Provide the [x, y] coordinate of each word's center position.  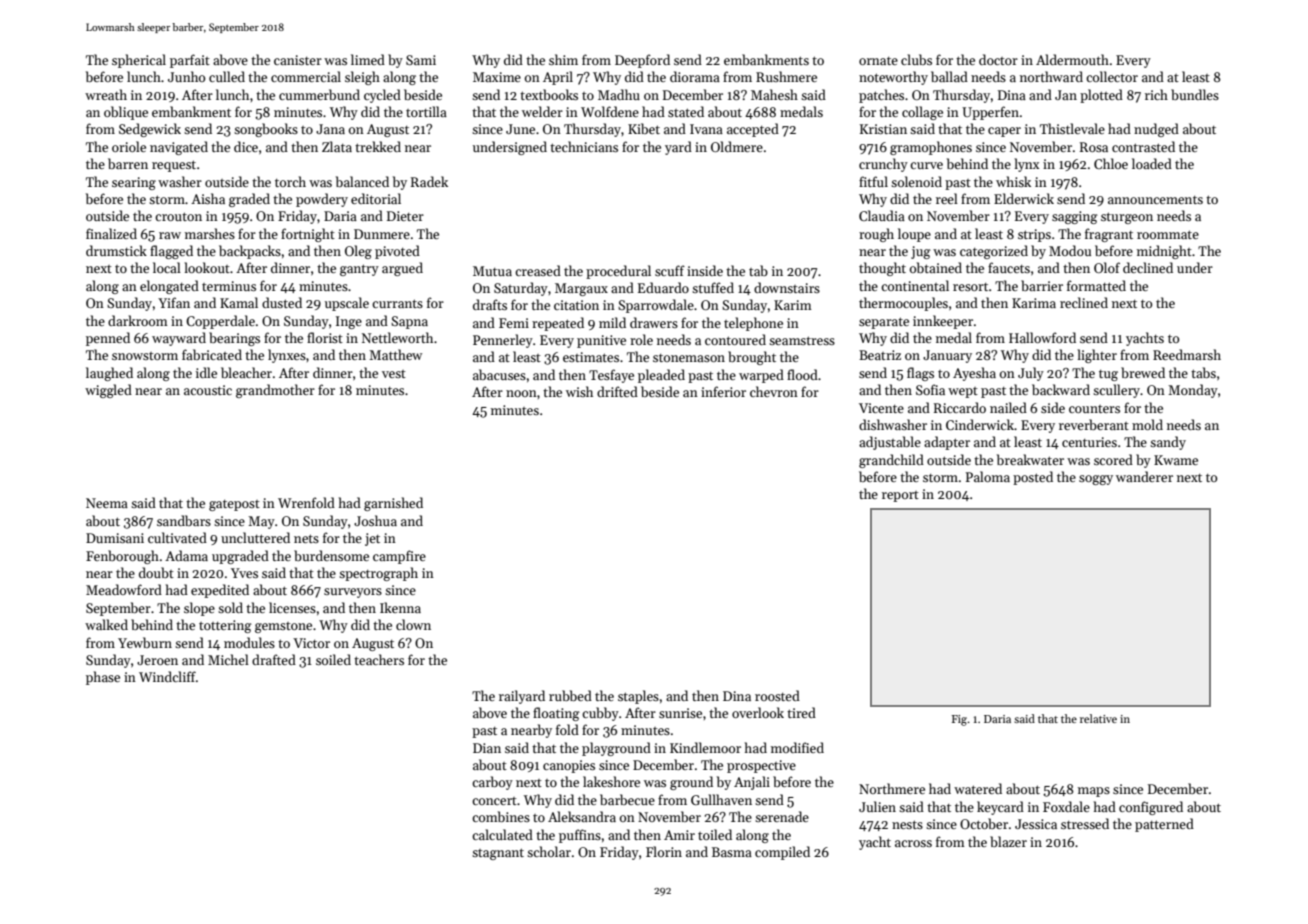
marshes [210, 233]
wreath [106, 94]
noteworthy [893, 78]
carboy [492, 783]
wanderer [1144, 476]
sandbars [184, 520]
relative [1098, 718]
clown [413, 624]
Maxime [497, 77]
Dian [487, 748]
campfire [399, 557]
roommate [1168, 234]
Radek [429, 181]
